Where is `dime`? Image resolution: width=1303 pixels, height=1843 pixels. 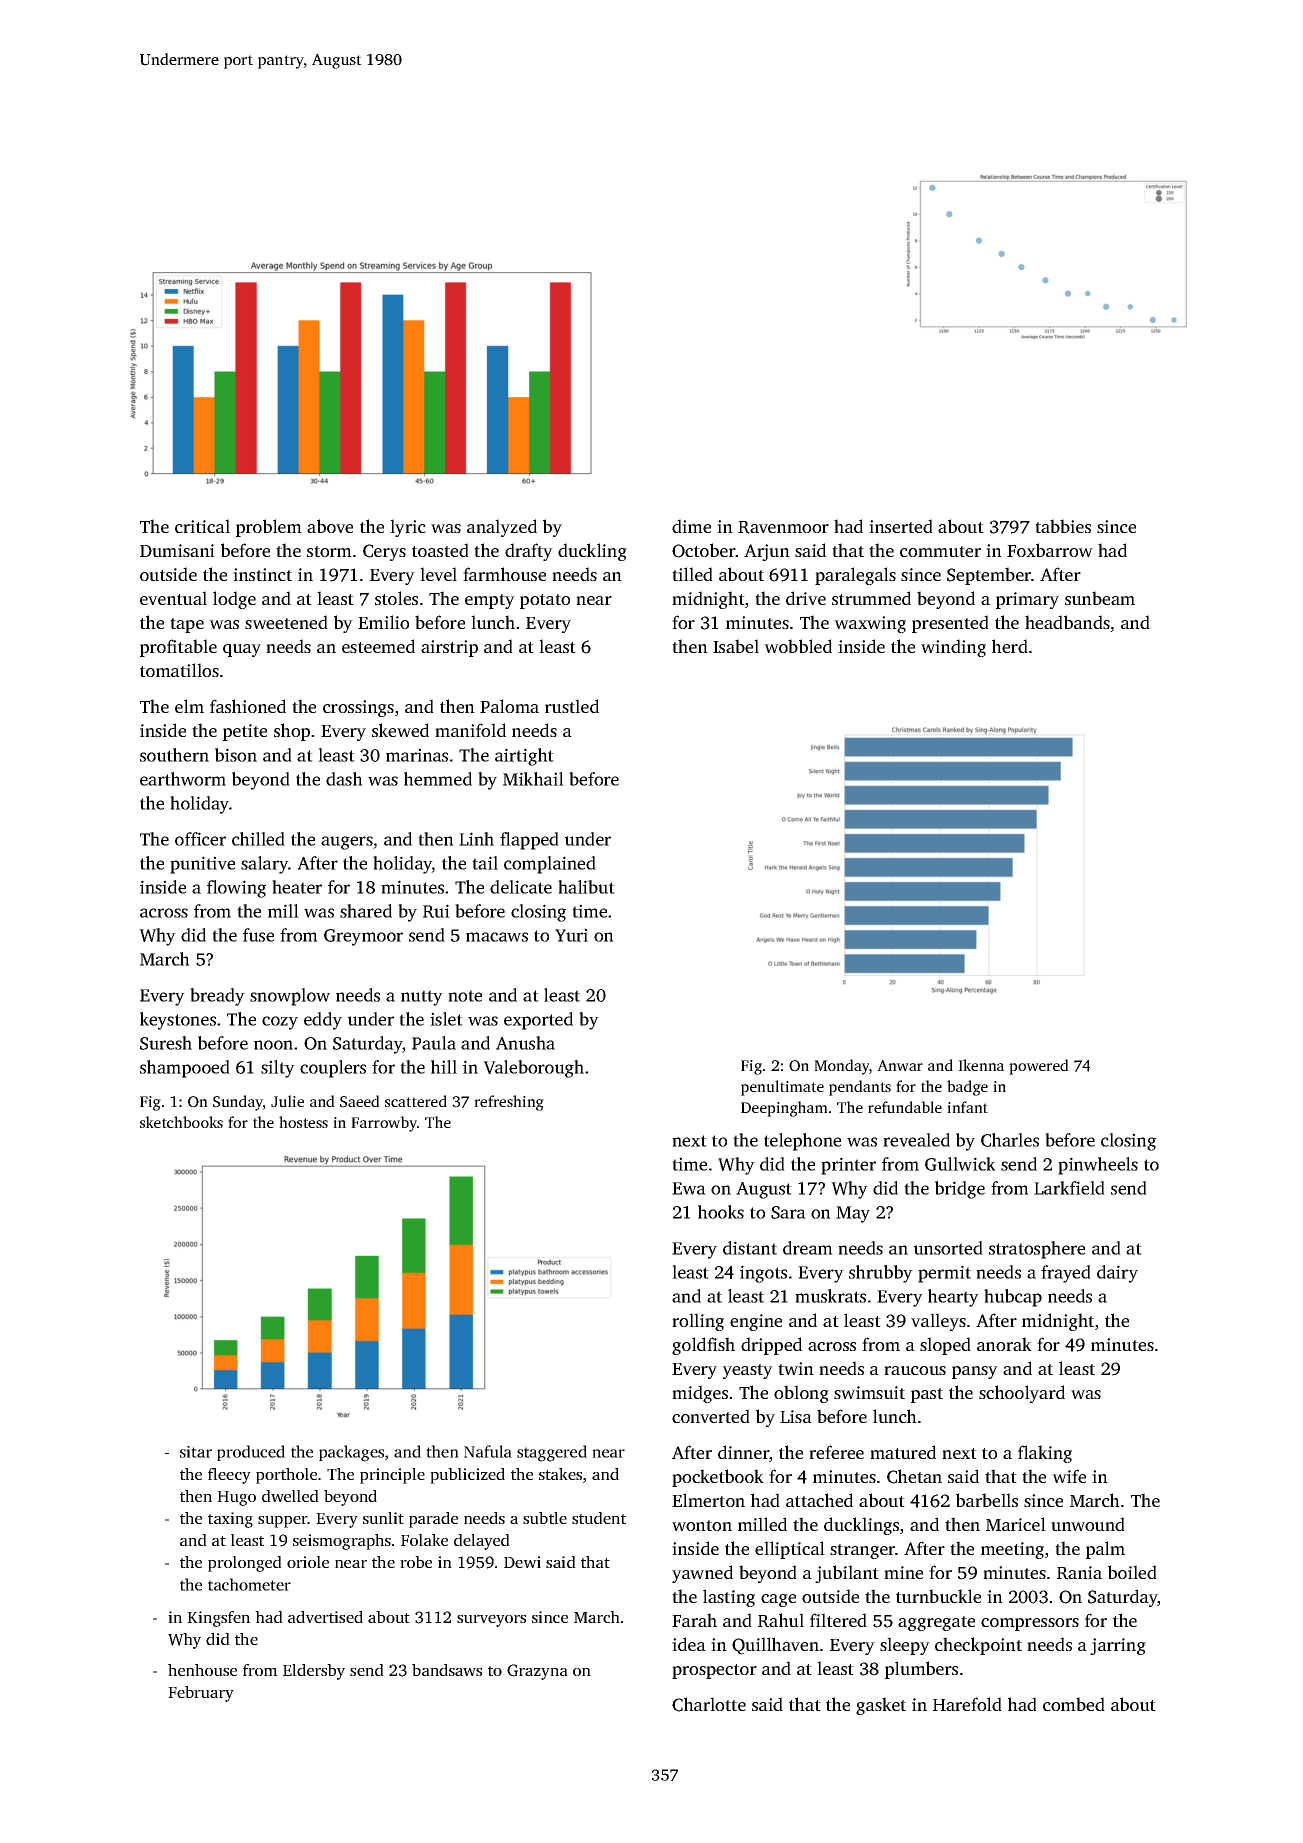
dime is located at coordinates (691, 526).
